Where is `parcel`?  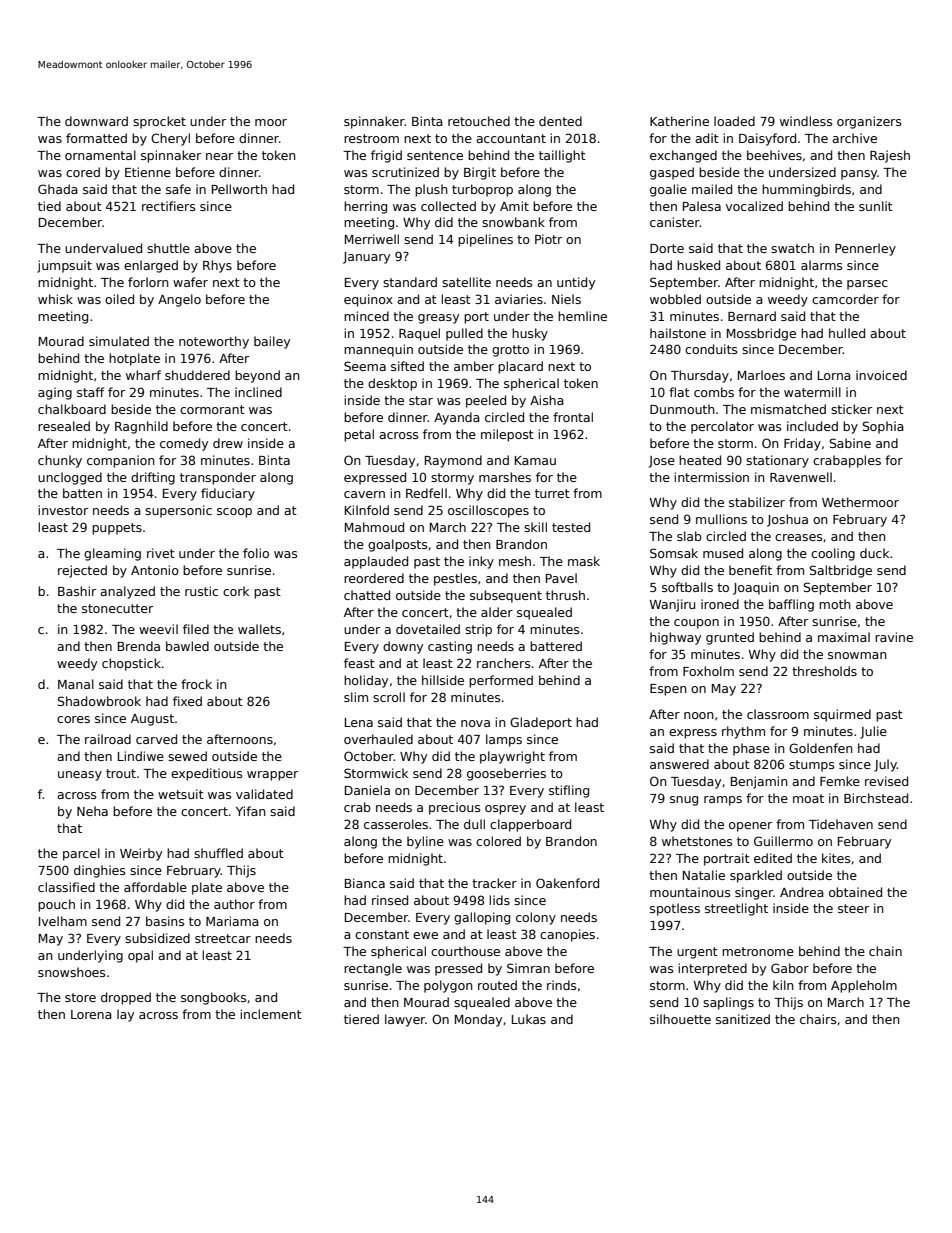 parcel is located at coordinates (81, 854).
